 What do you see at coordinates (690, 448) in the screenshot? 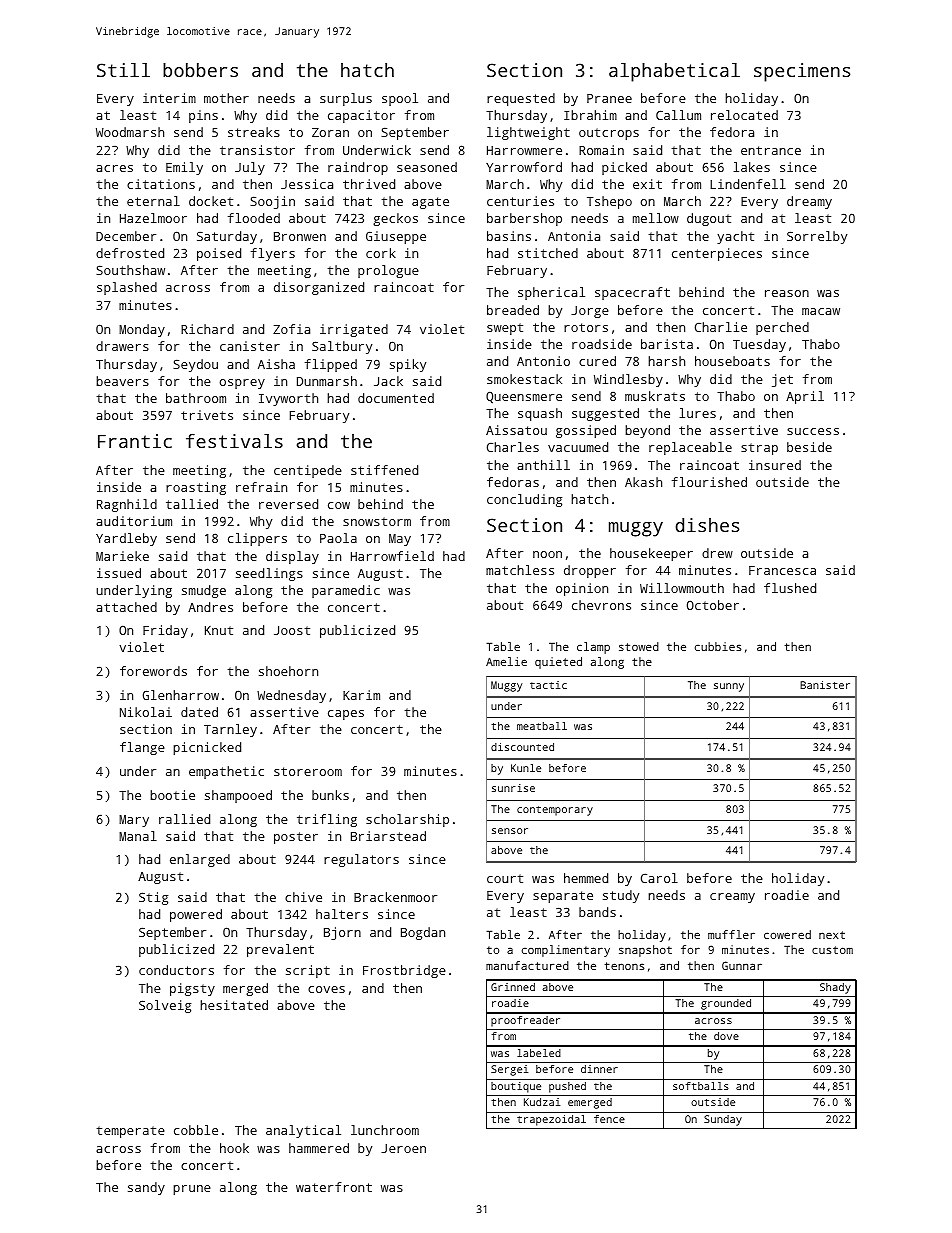
I see `replaceable` at bounding box center [690, 448].
